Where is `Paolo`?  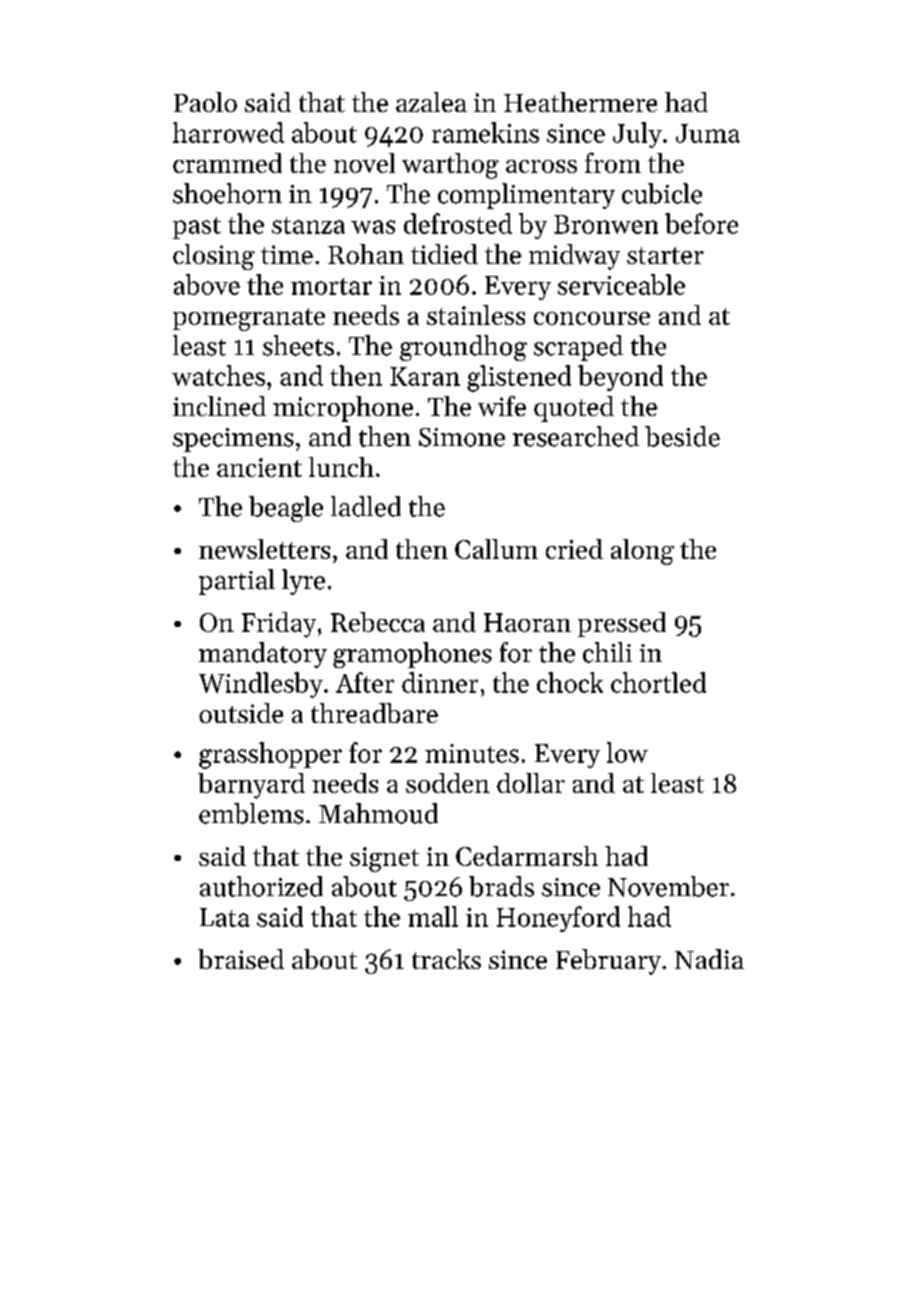 Paolo is located at coordinates (205, 102).
